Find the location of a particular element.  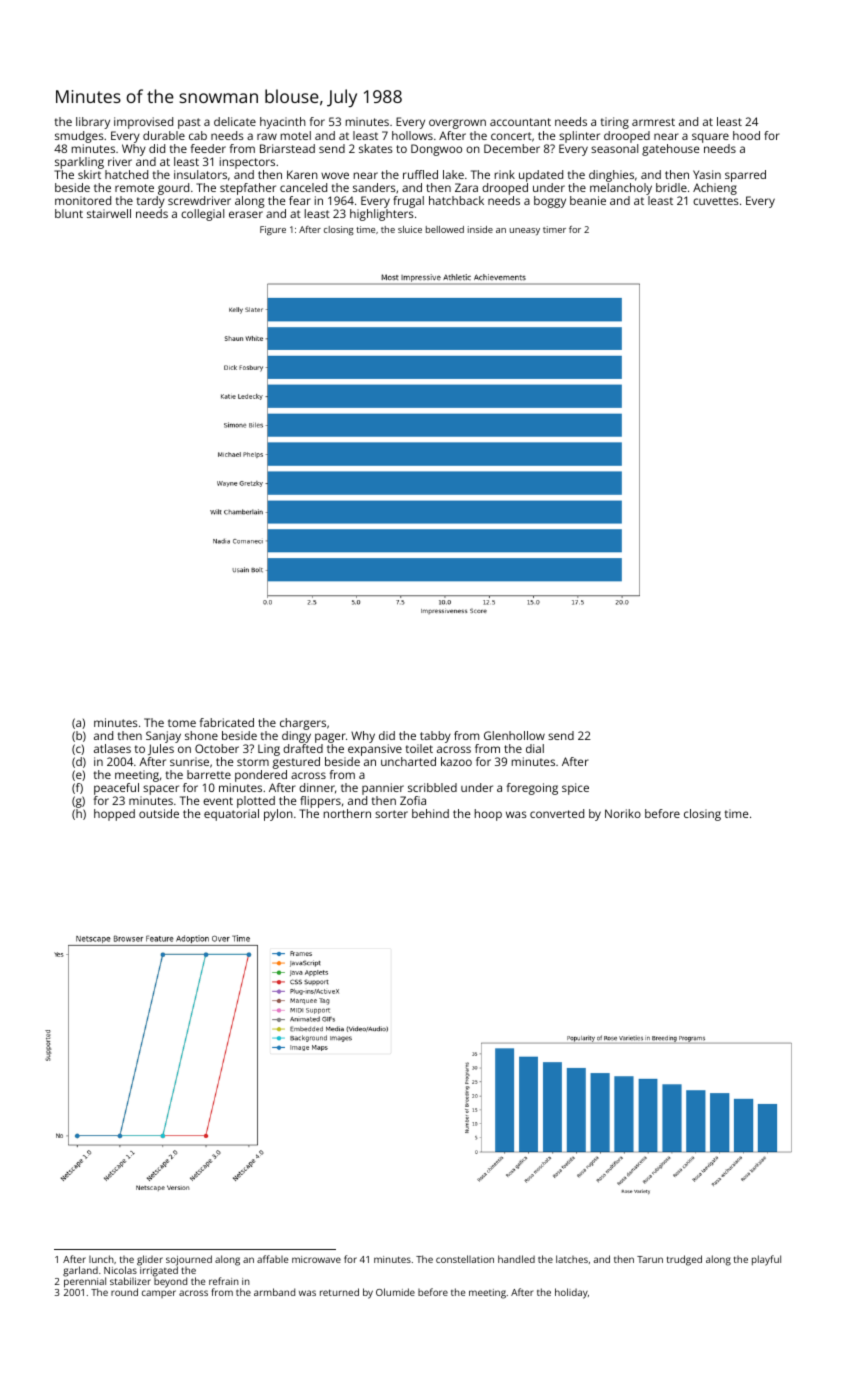

armband is located at coordinates (274, 1292).
